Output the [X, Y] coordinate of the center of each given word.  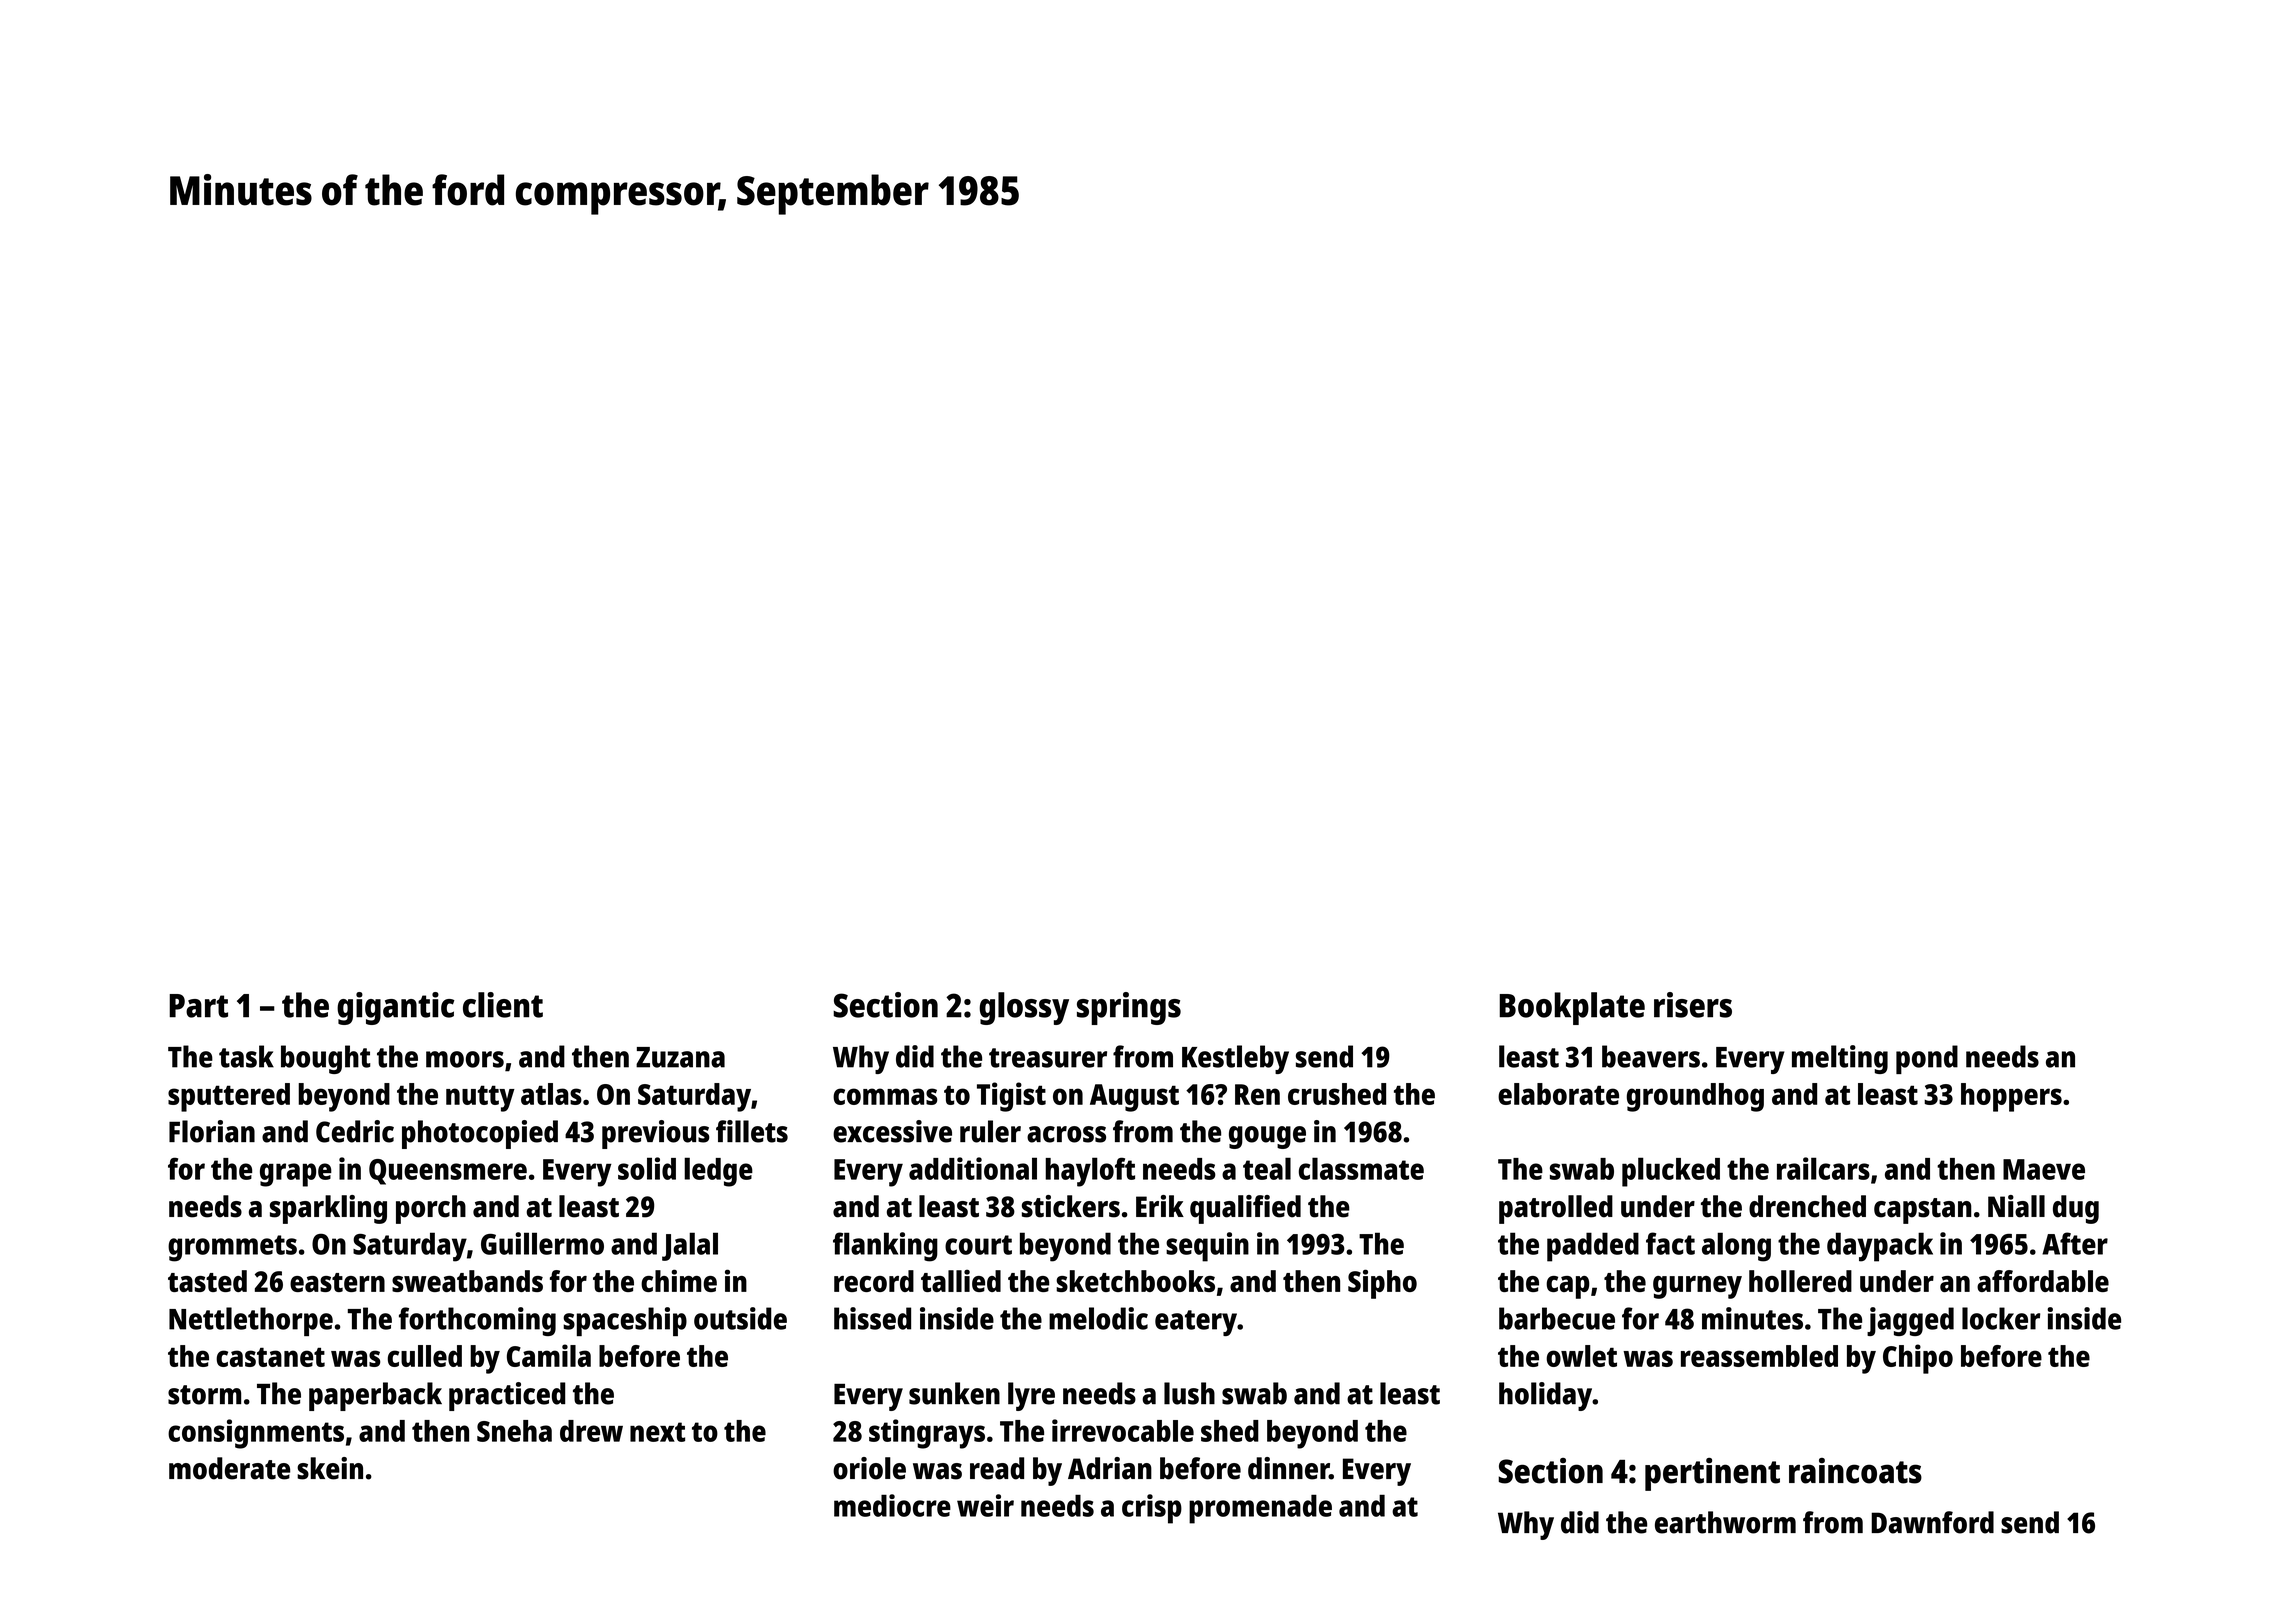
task [246, 1056]
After [2075, 1243]
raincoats [1855, 1471]
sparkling [328, 1209]
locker [2001, 1318]
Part [198, 1006]
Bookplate [1572, 1008]
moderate [229, 1468]
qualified [1245, 1209]
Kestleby [1235, 1059]
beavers [1651, 1056]
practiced [507, 1396]
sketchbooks [1135, 1281]
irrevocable [1123, 1430]
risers [1693, 1005]
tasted [207, 1281]
